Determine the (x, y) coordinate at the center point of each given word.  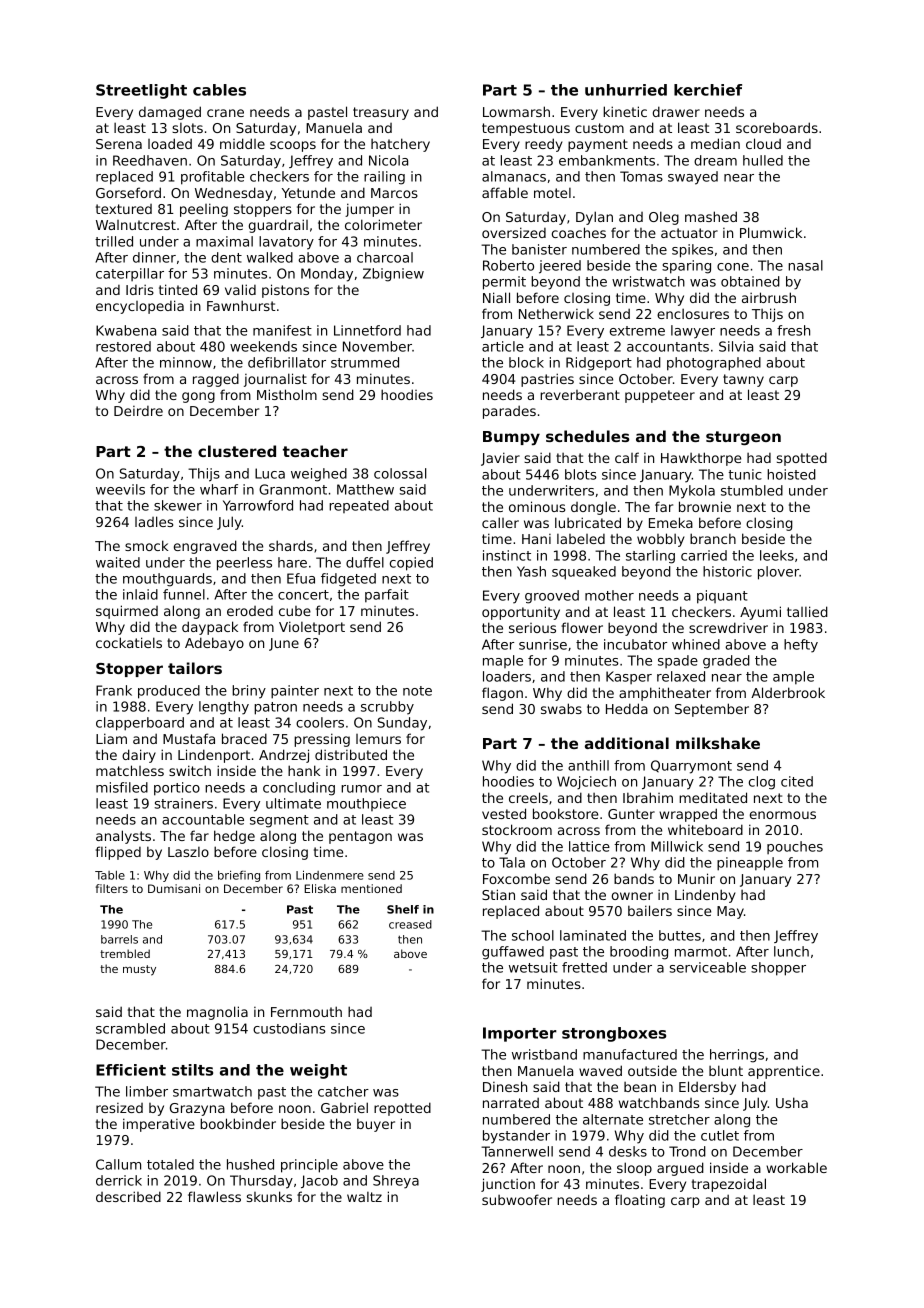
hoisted (791, 474)
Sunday (402, 724)
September (712, 710)
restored (123, 346)
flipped (118, 853)
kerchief (708, 90)
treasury (381, 113)
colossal (400, 473)
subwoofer (517, 1199)
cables (219, 90)
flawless (214, 1196)
